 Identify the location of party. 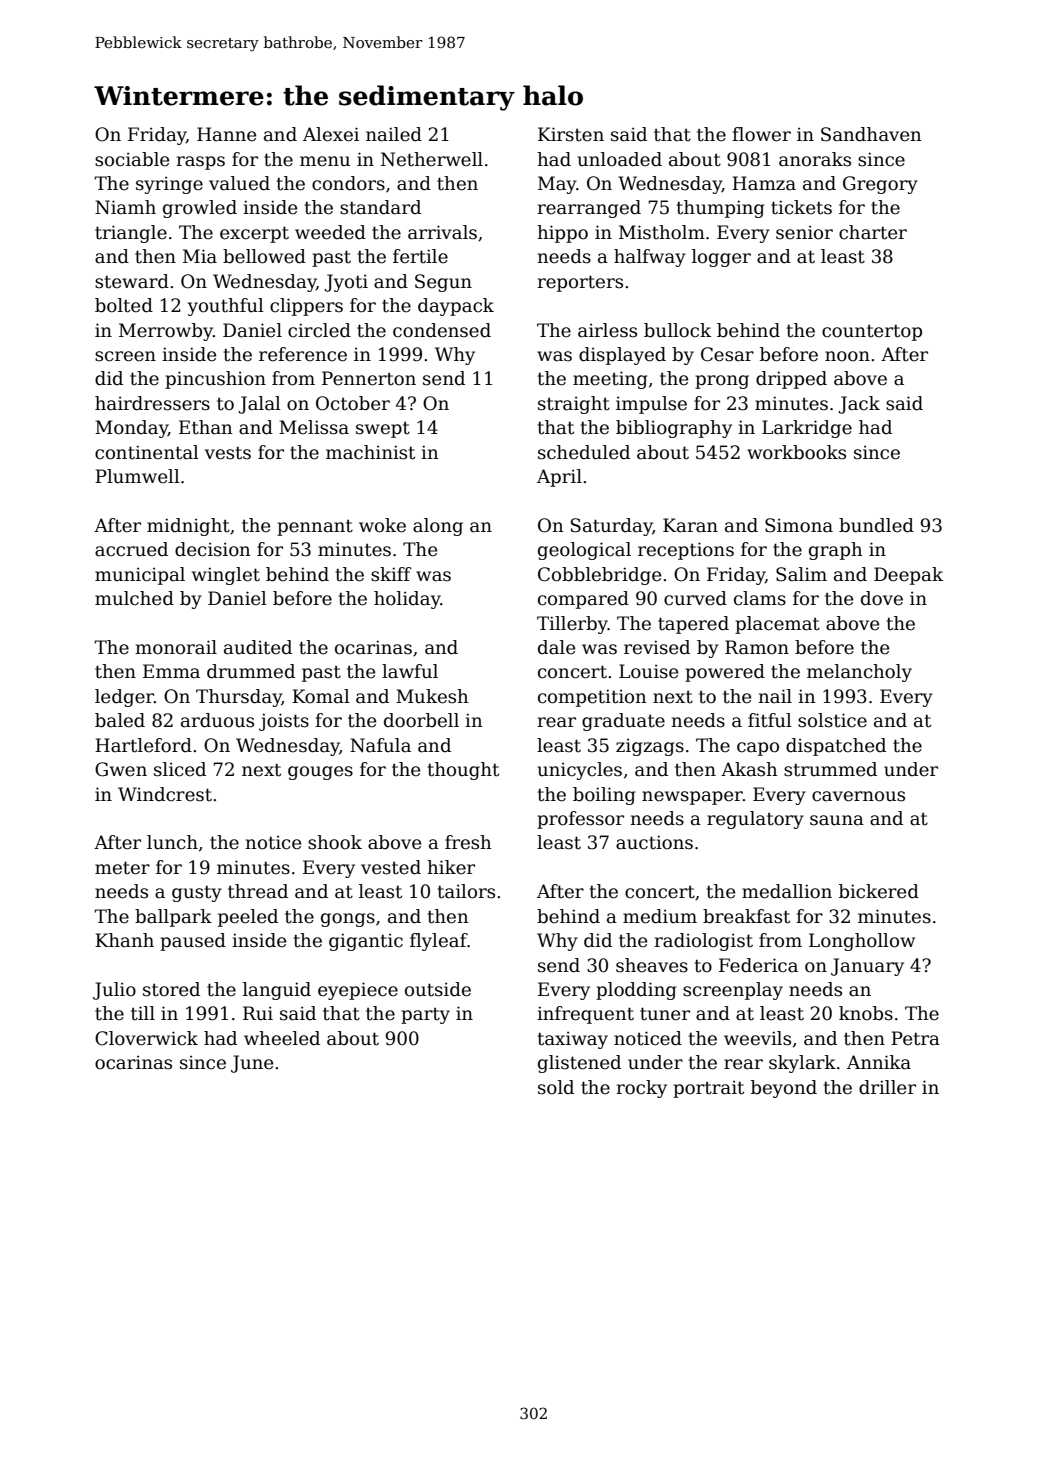
(425, 1016).
